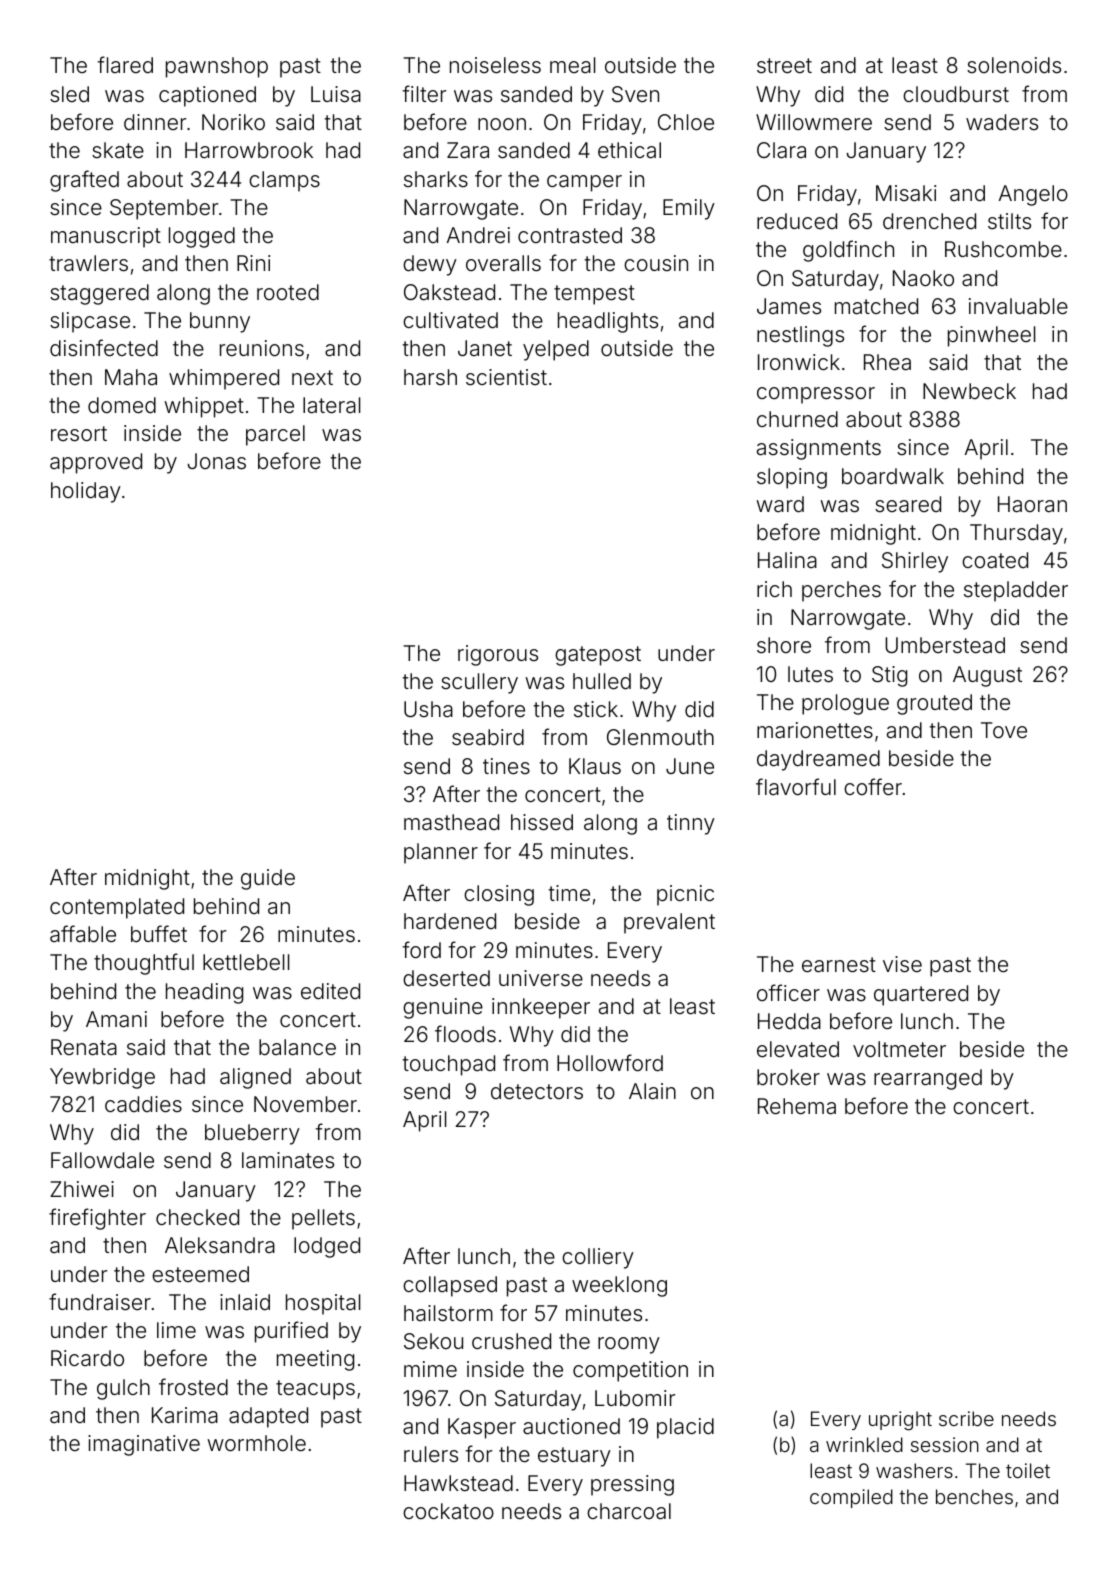  Describe the element at coordinates (256, 1443) in the image. I see `wormhole` at that location.
